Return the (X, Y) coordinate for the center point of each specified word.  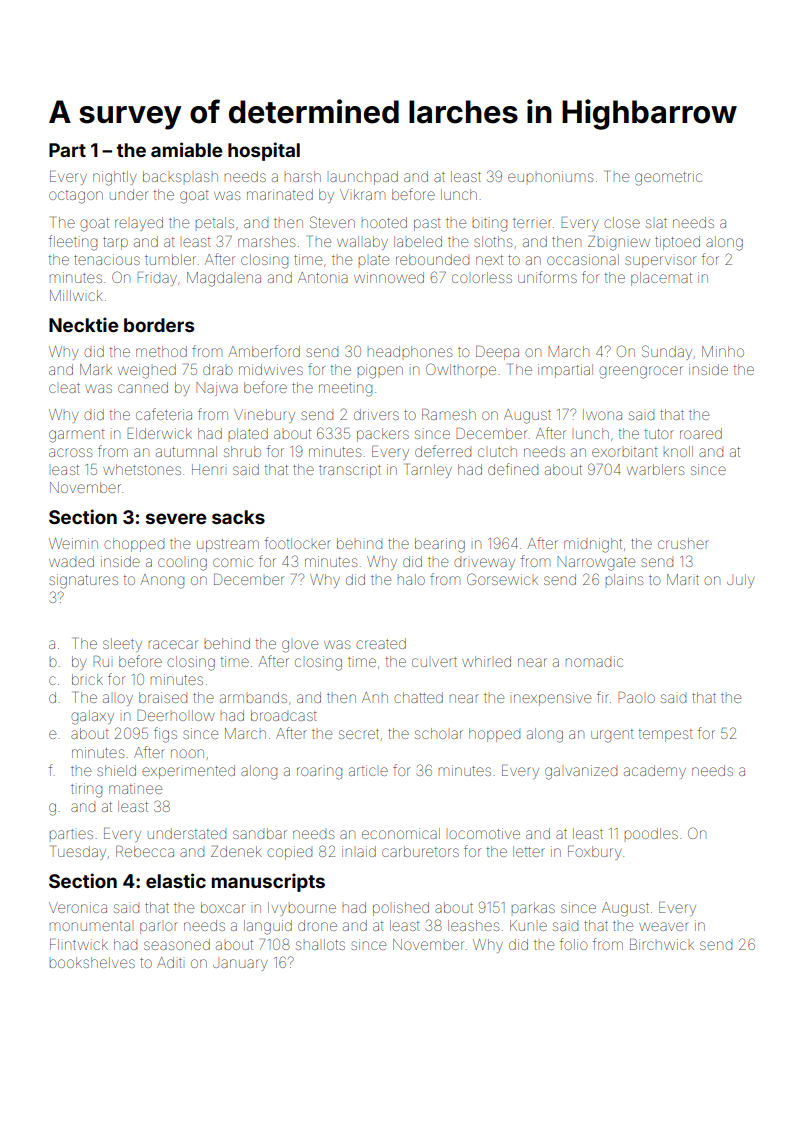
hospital (264, 151)
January (240, 965)
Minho (723, 351)
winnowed (389, 277)
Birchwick (662, 944)
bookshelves (92, 962)
